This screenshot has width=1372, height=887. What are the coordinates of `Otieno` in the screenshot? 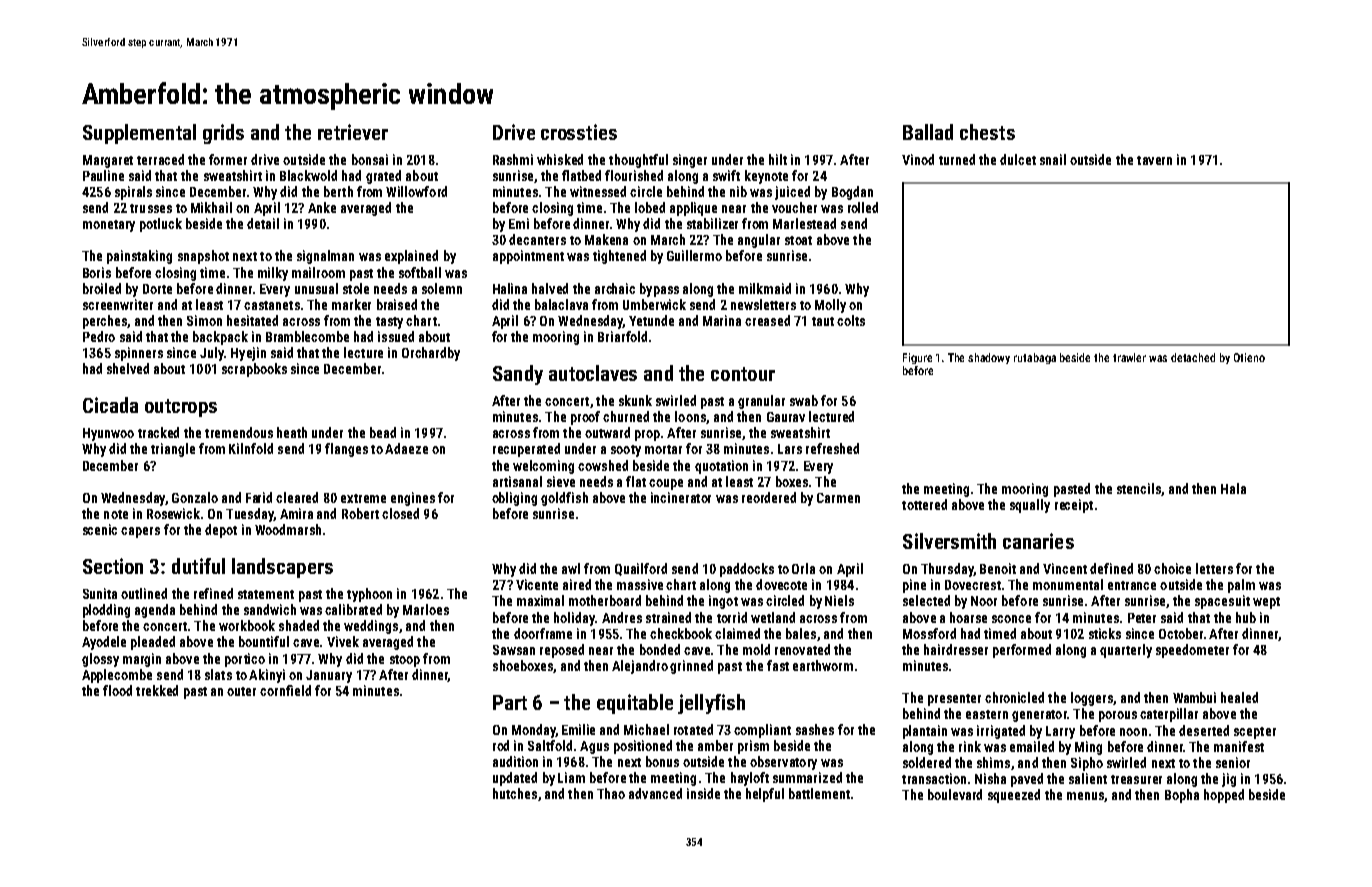 It's located at (1249, 357).
